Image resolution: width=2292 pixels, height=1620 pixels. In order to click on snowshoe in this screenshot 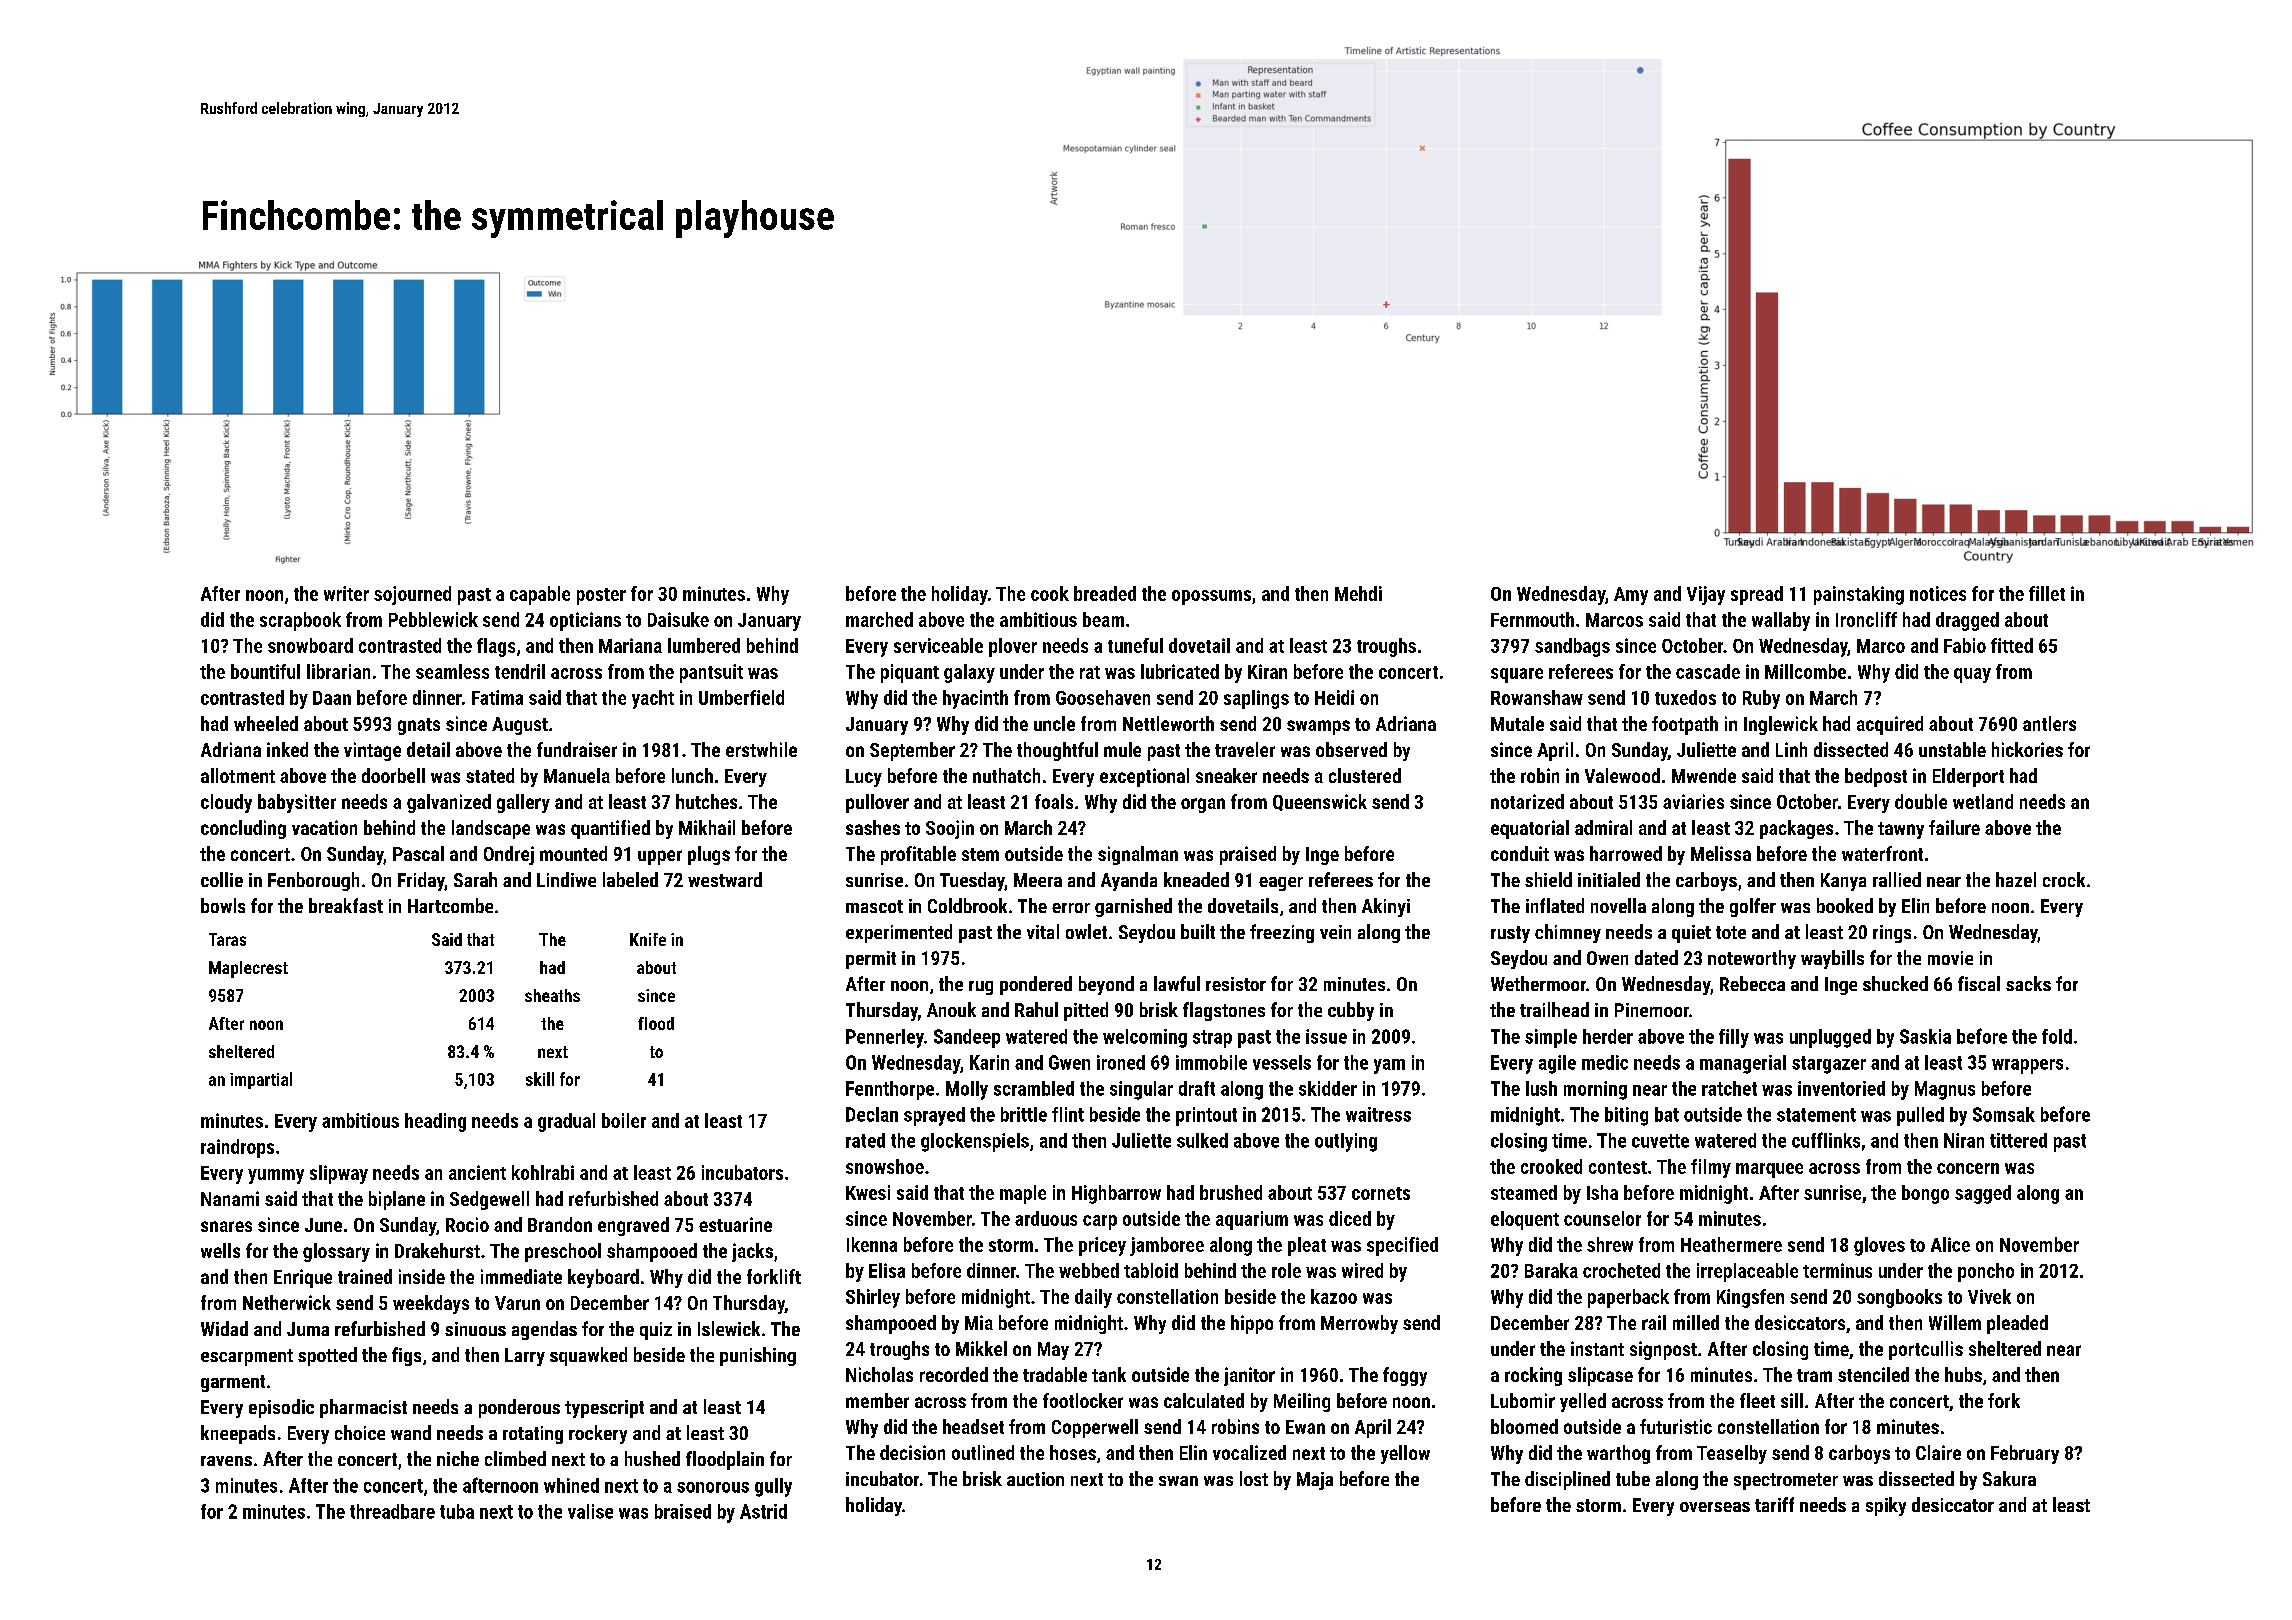, I will do `click(885, 1166)`.
